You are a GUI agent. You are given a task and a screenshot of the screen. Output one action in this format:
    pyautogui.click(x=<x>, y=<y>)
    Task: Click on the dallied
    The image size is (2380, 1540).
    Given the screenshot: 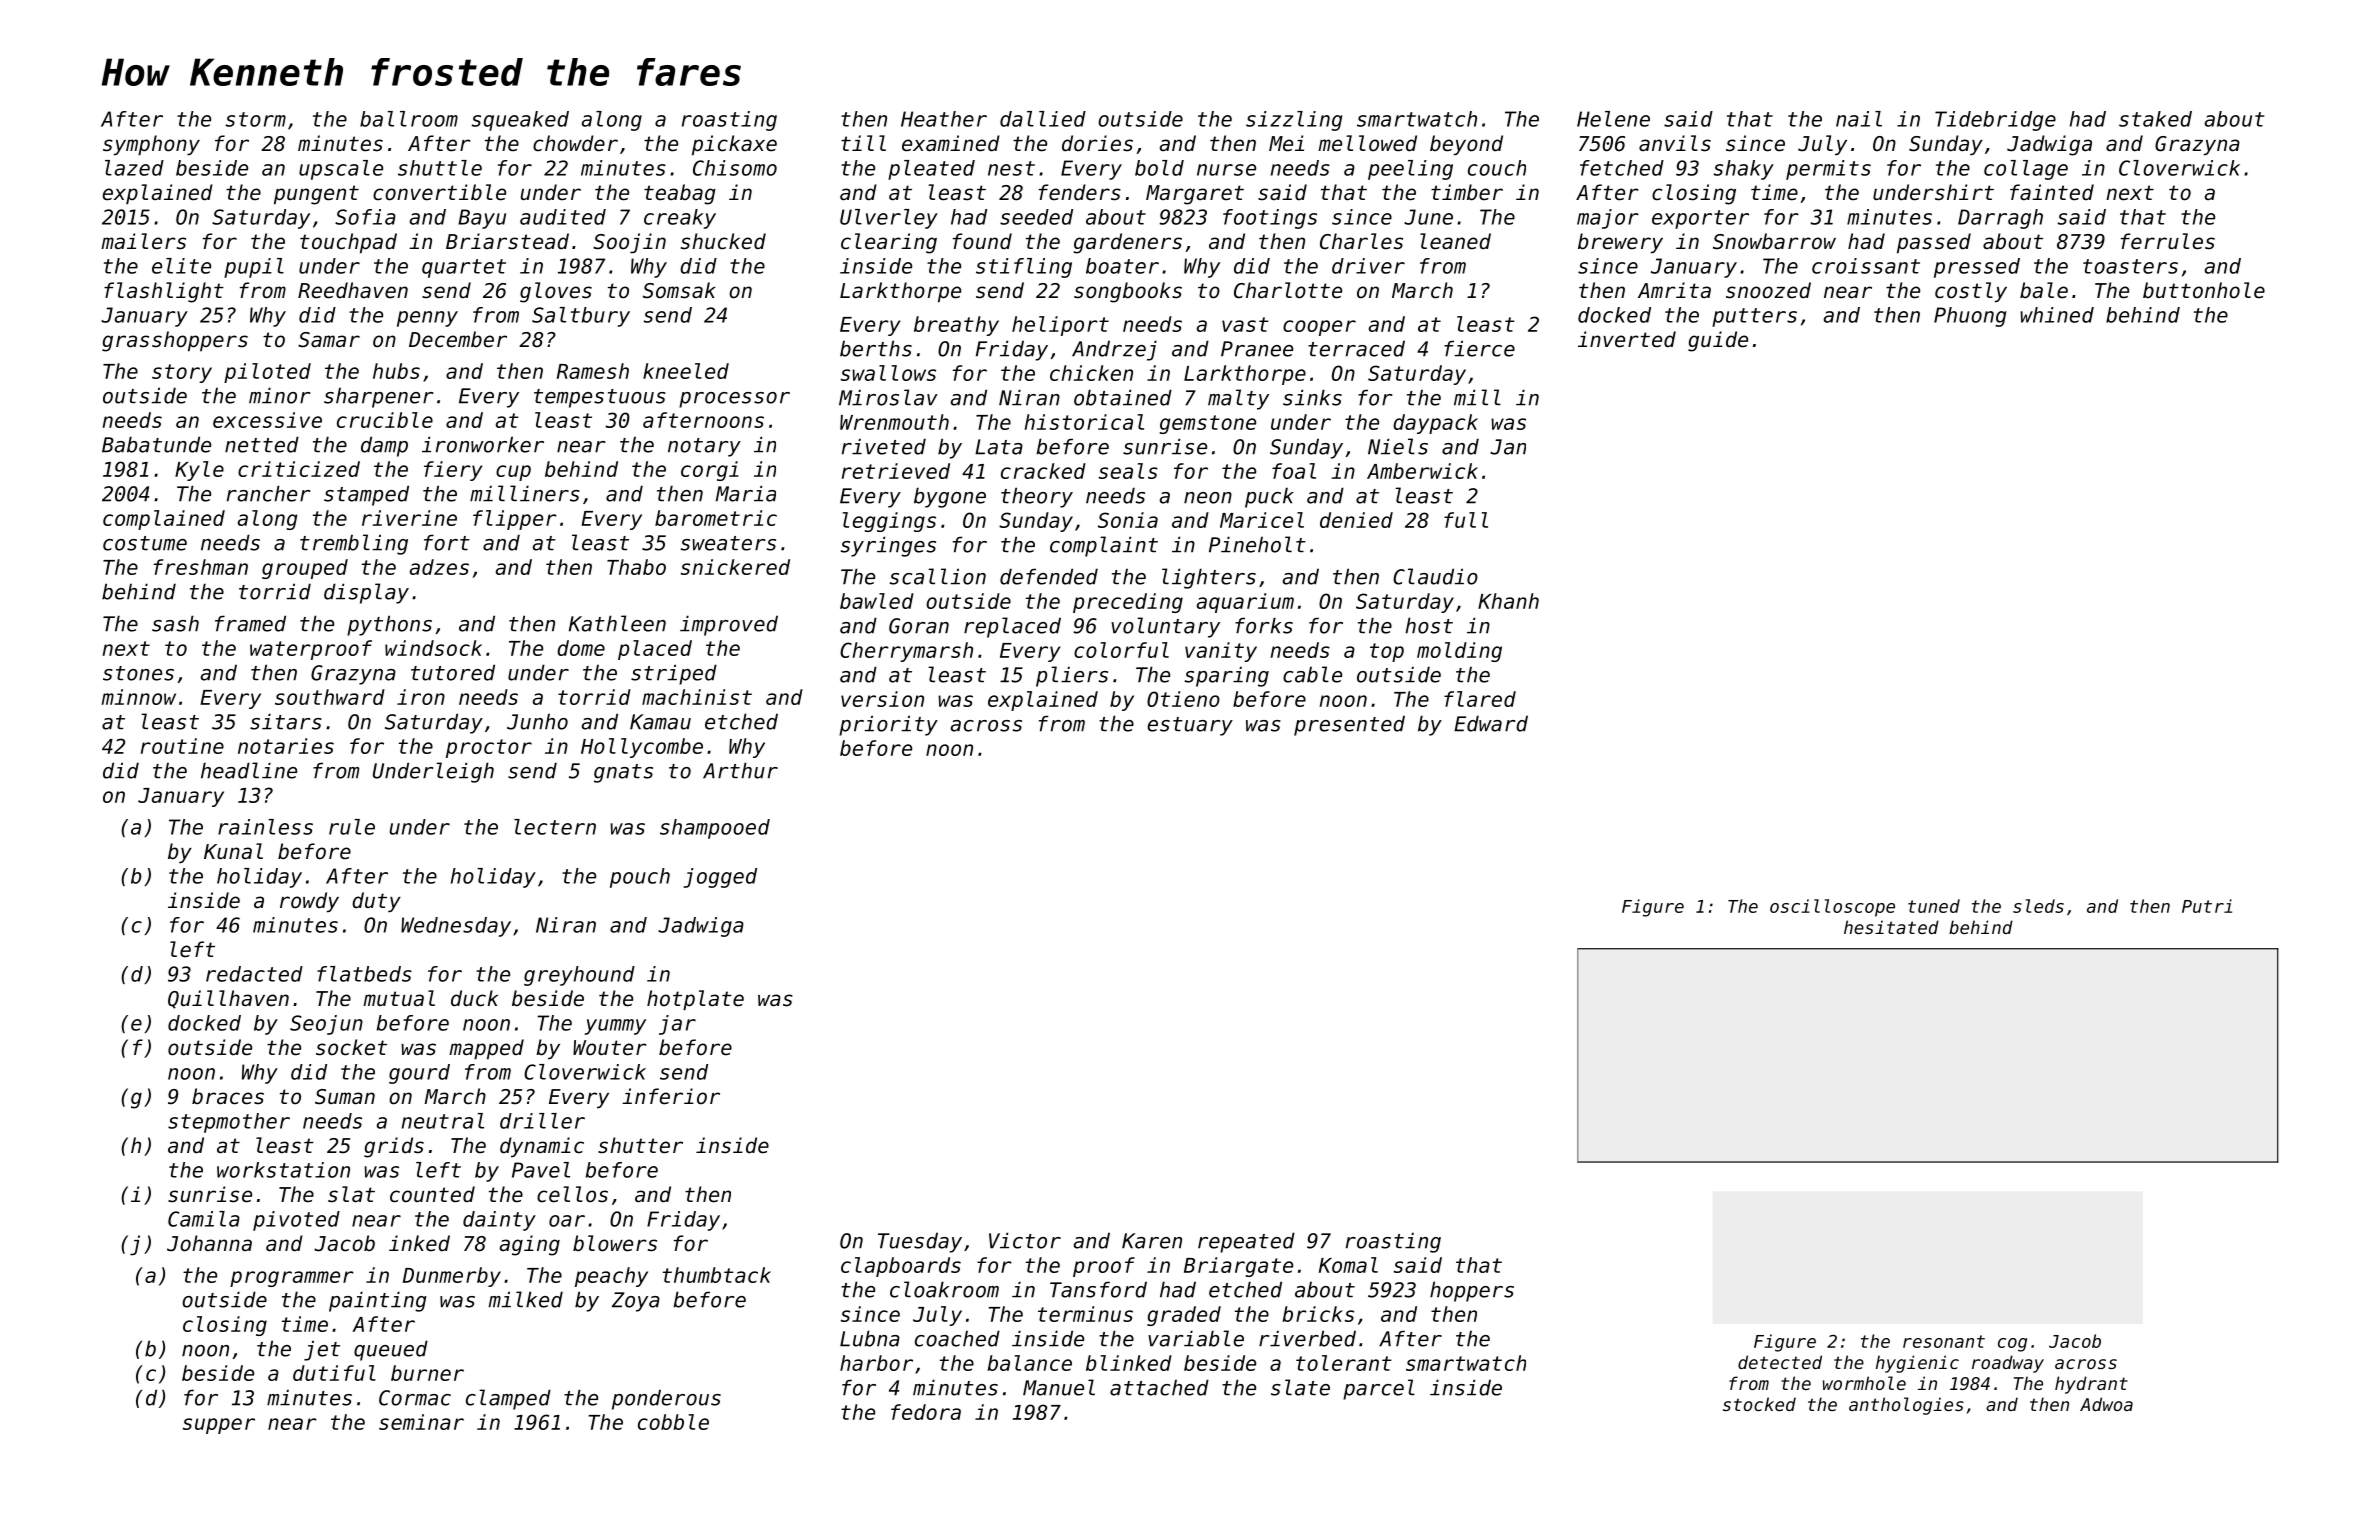 What is the action you would take?
    pyautogui.click(x=1043, y=119)
